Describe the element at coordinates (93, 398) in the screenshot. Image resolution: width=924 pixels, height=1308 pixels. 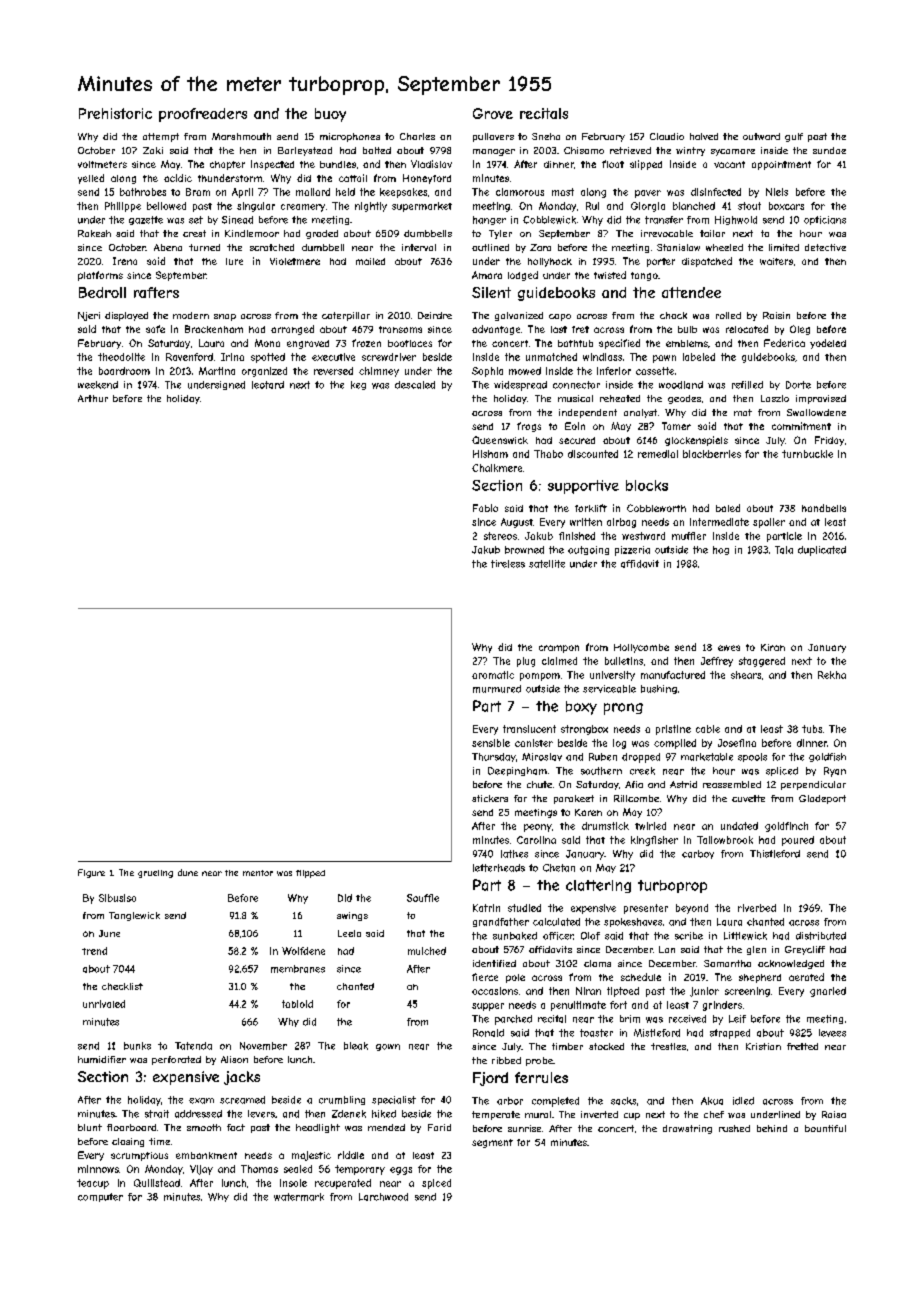
I see `Arthur` at that location.
